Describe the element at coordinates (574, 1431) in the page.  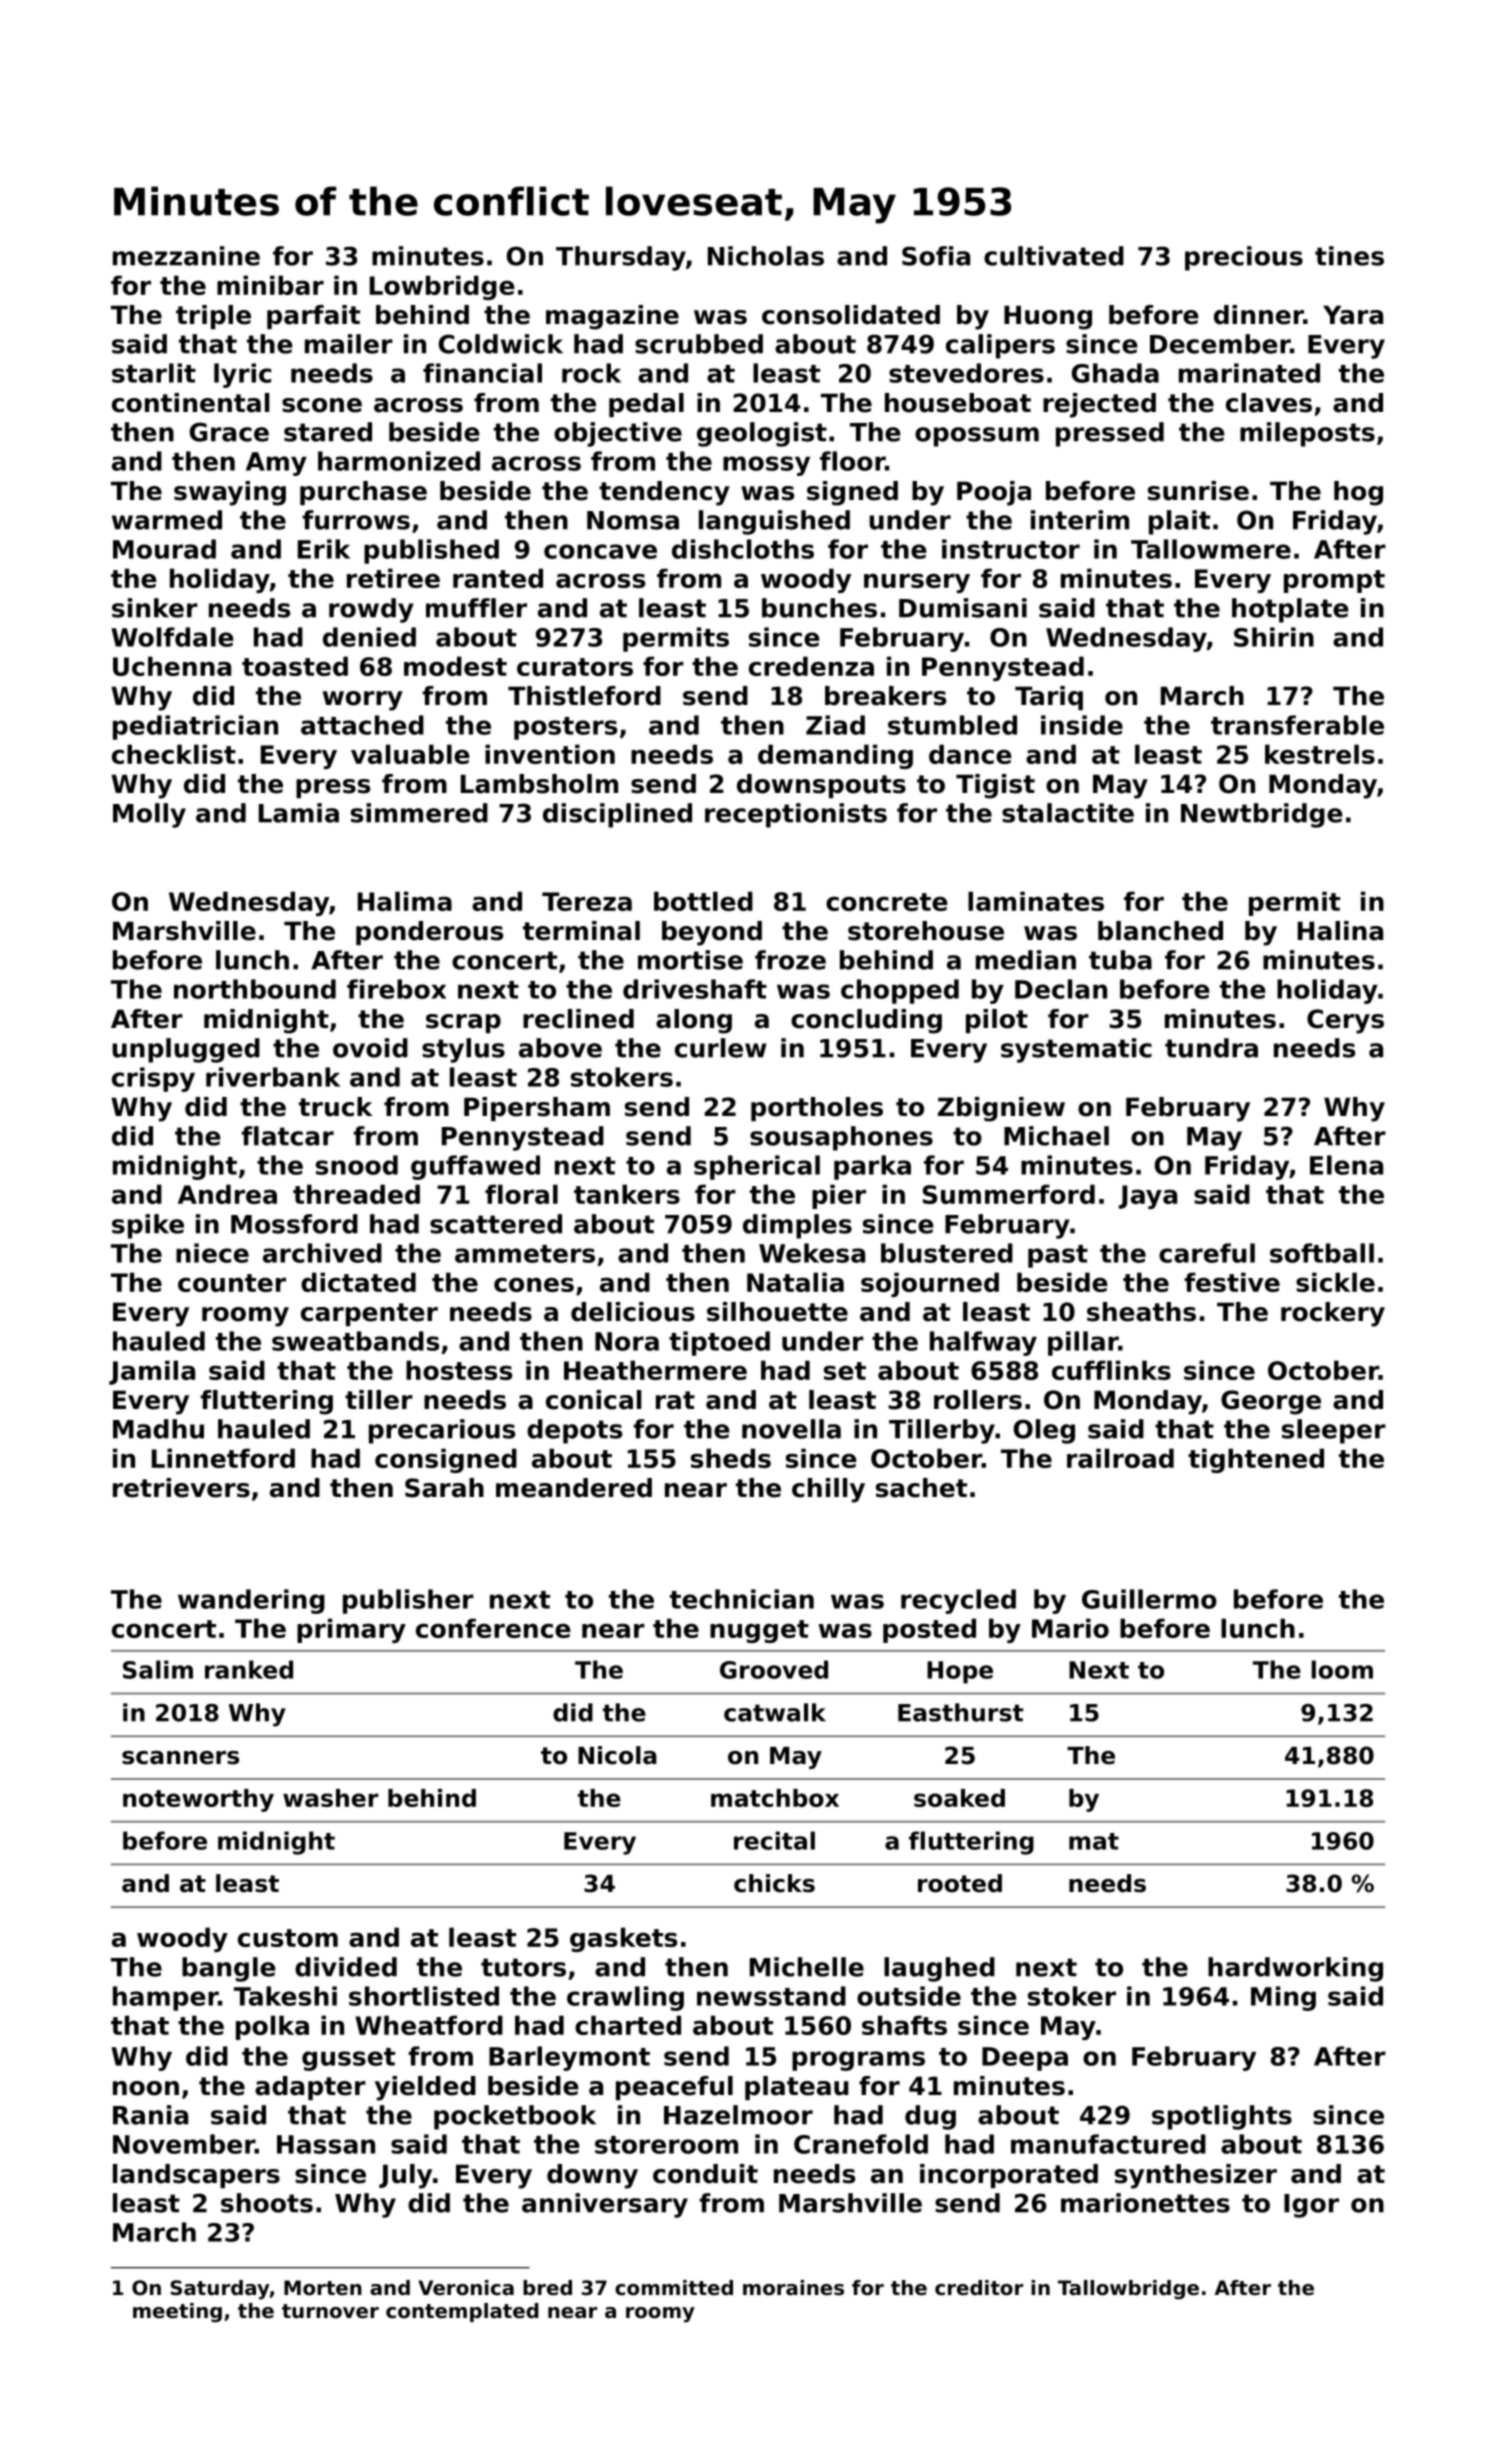
I see `depots` at that location.
